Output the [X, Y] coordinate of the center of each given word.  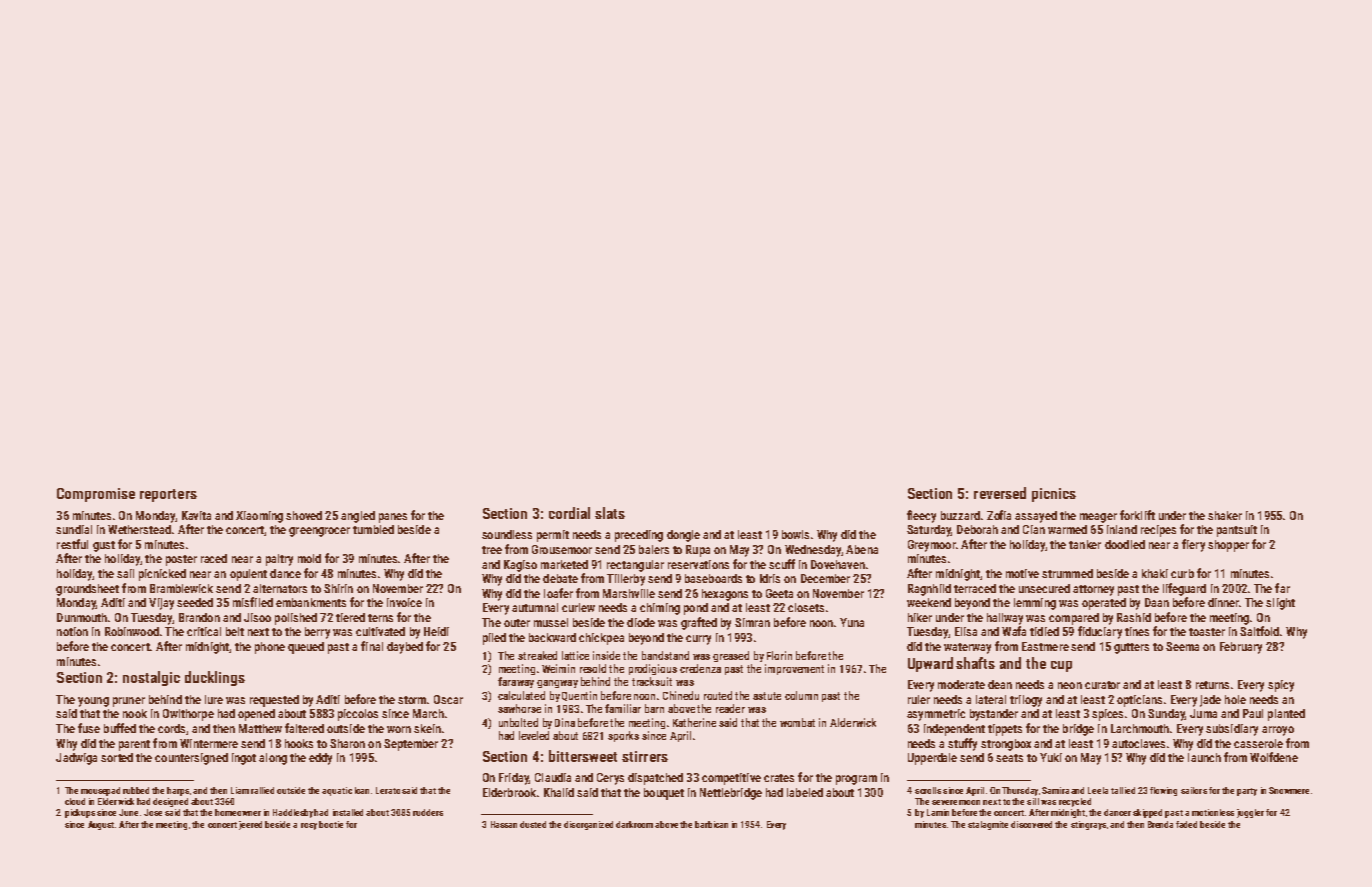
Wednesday [813, 551]
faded [1186, 824]
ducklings [215, 678]
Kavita [196, 515]
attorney [1093, 590]
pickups [80, 813]
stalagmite [988, 825]
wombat [797, 722]
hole [1235, 699]
